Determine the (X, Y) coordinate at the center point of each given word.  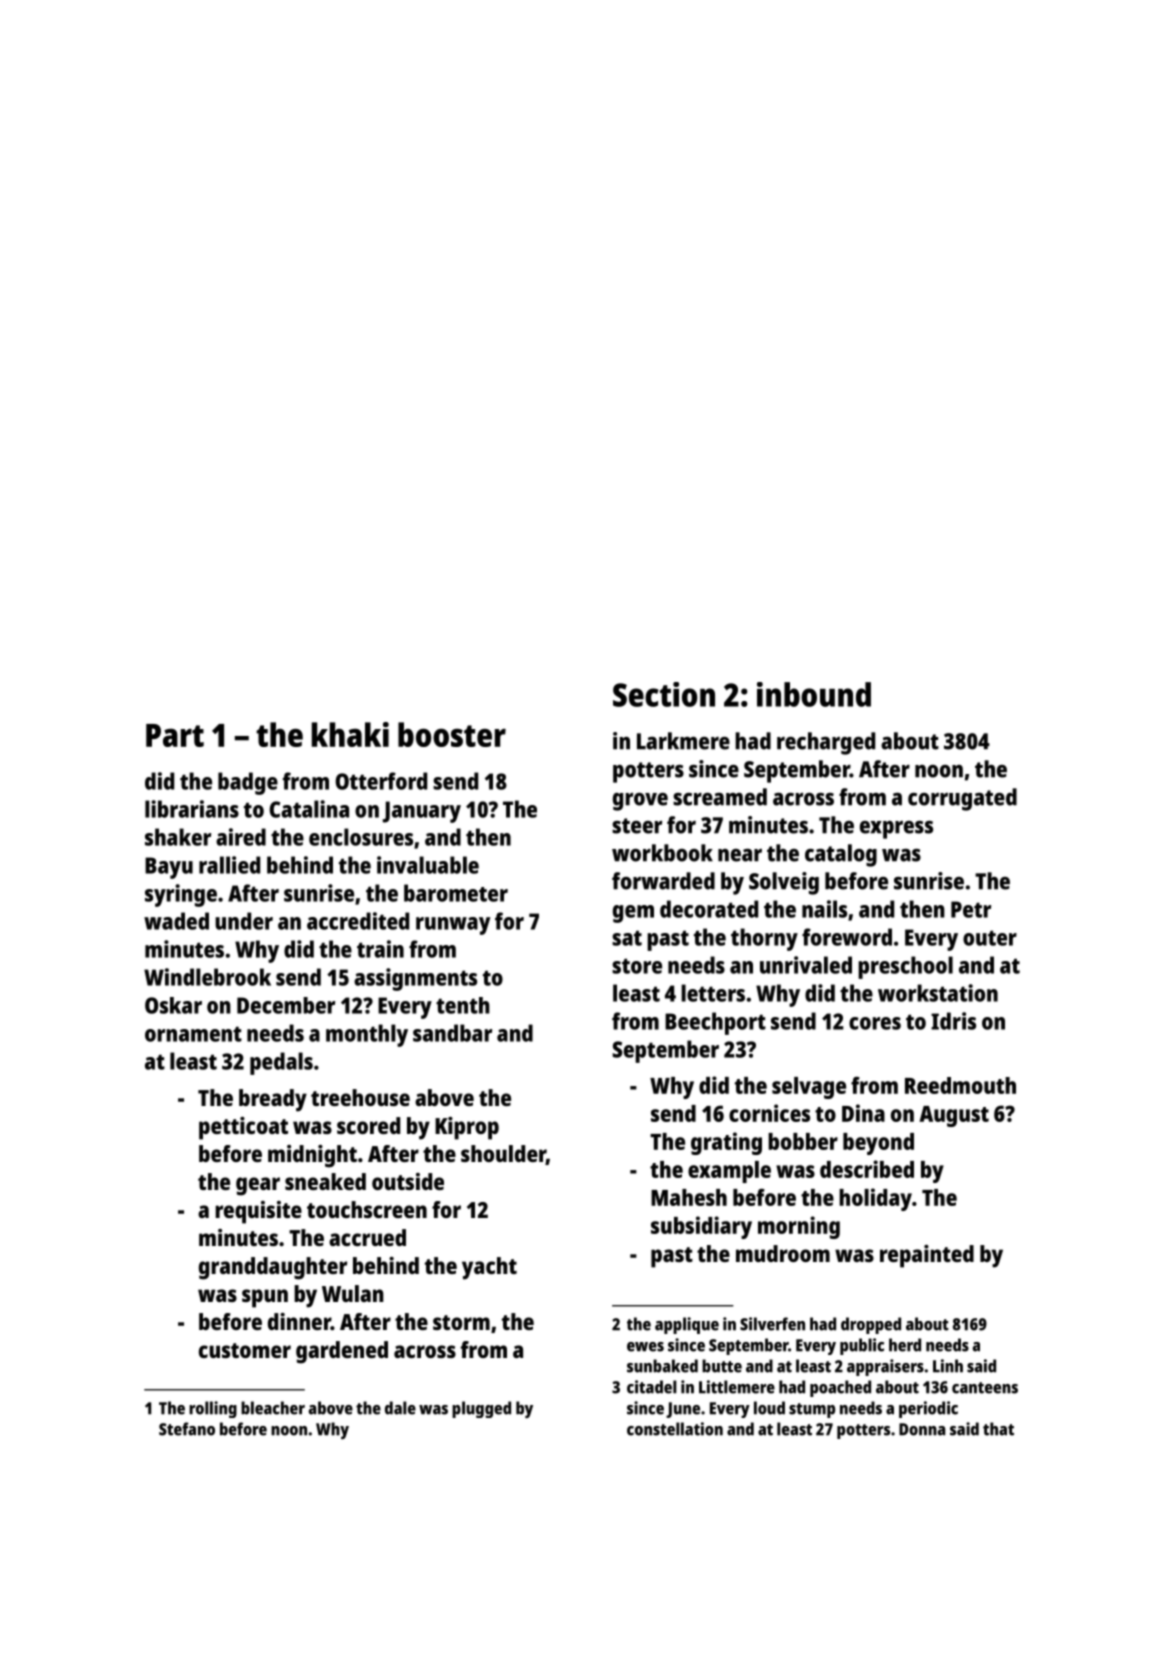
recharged (826, 743)
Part (175, 735)
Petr (971, 909)
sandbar (452, 1033)
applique (687, 1325)
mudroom (783, 1253)
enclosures (361, 837)
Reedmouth (960, 1085)
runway (453, 926)
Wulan (353, 1293)
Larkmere (683, 741)
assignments (415, 979)
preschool (905, 967)
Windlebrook (207, 977)
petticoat (243, 1128)
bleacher (273, 1408)
